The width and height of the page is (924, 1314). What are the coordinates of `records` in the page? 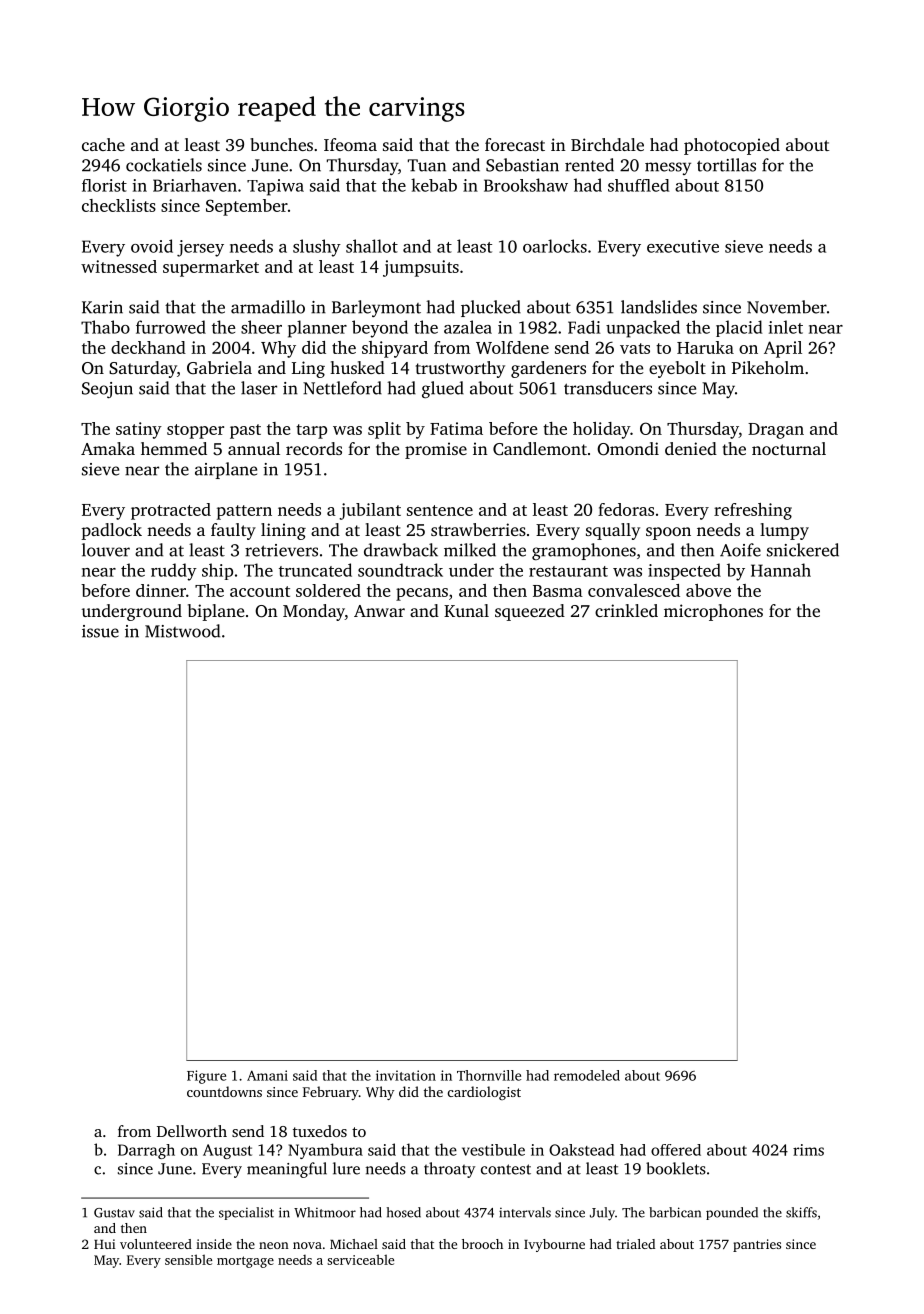 It's located at (314, 448).
